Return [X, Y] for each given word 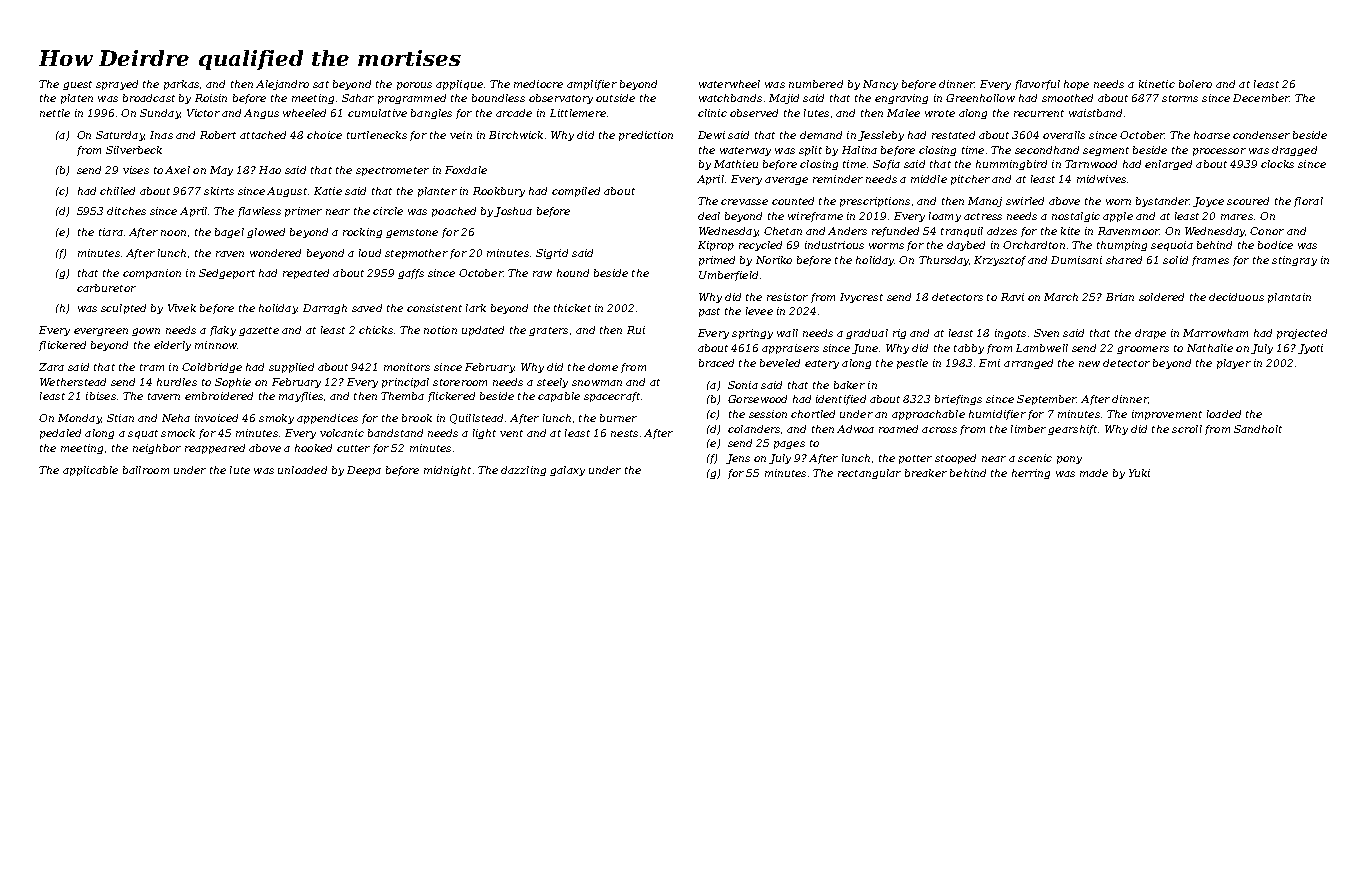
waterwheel [729, 84]
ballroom [146, 470]
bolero [1195, 84]
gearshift [1072, 430]
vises [136, 170]
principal [405, 383]
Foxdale [466, 170]
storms [1180, 98]
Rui [636, 330]
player [1234, 364]
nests [624, 433]
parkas [181, 85]
